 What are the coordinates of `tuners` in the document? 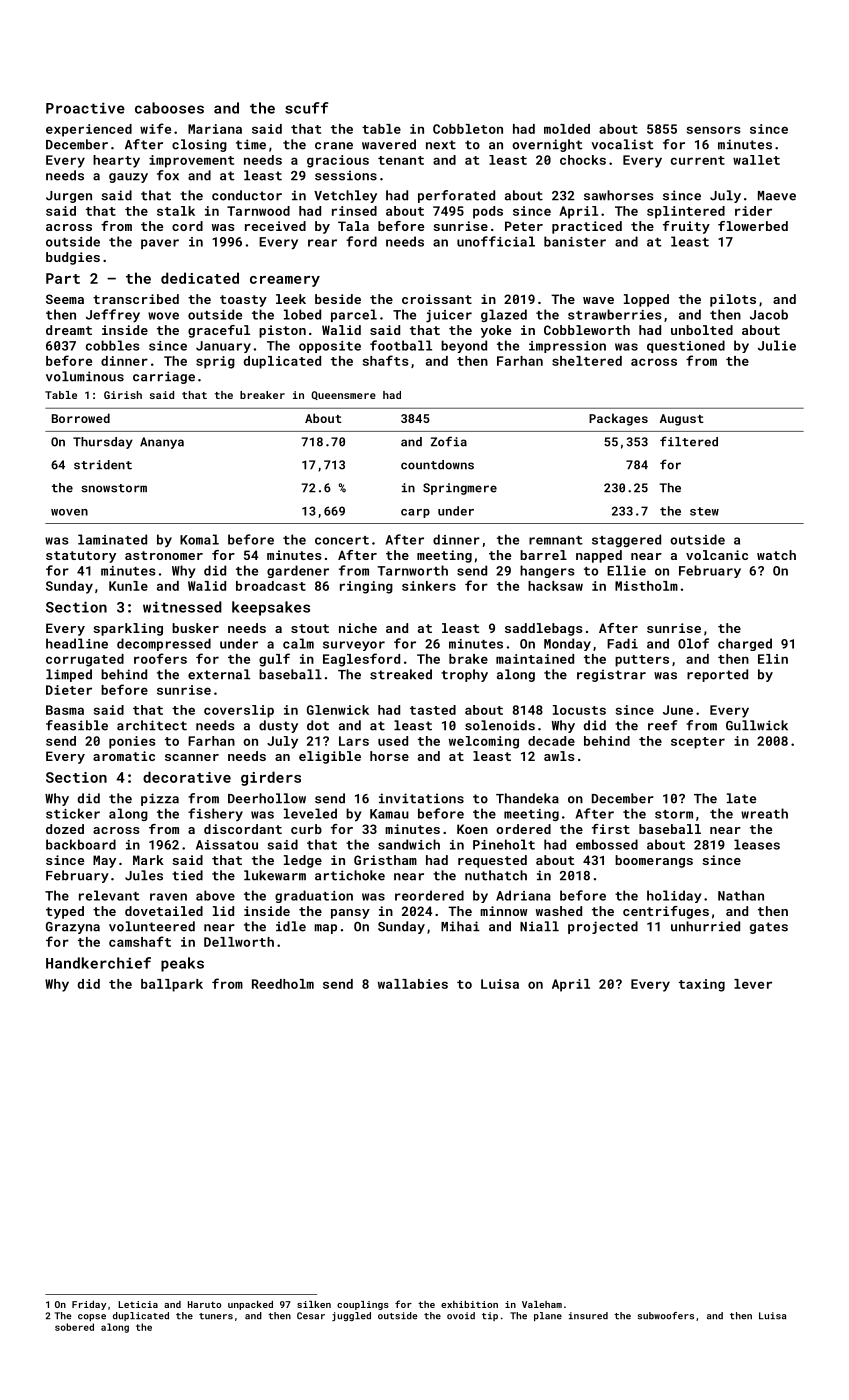 It's located at (216, 1316).
